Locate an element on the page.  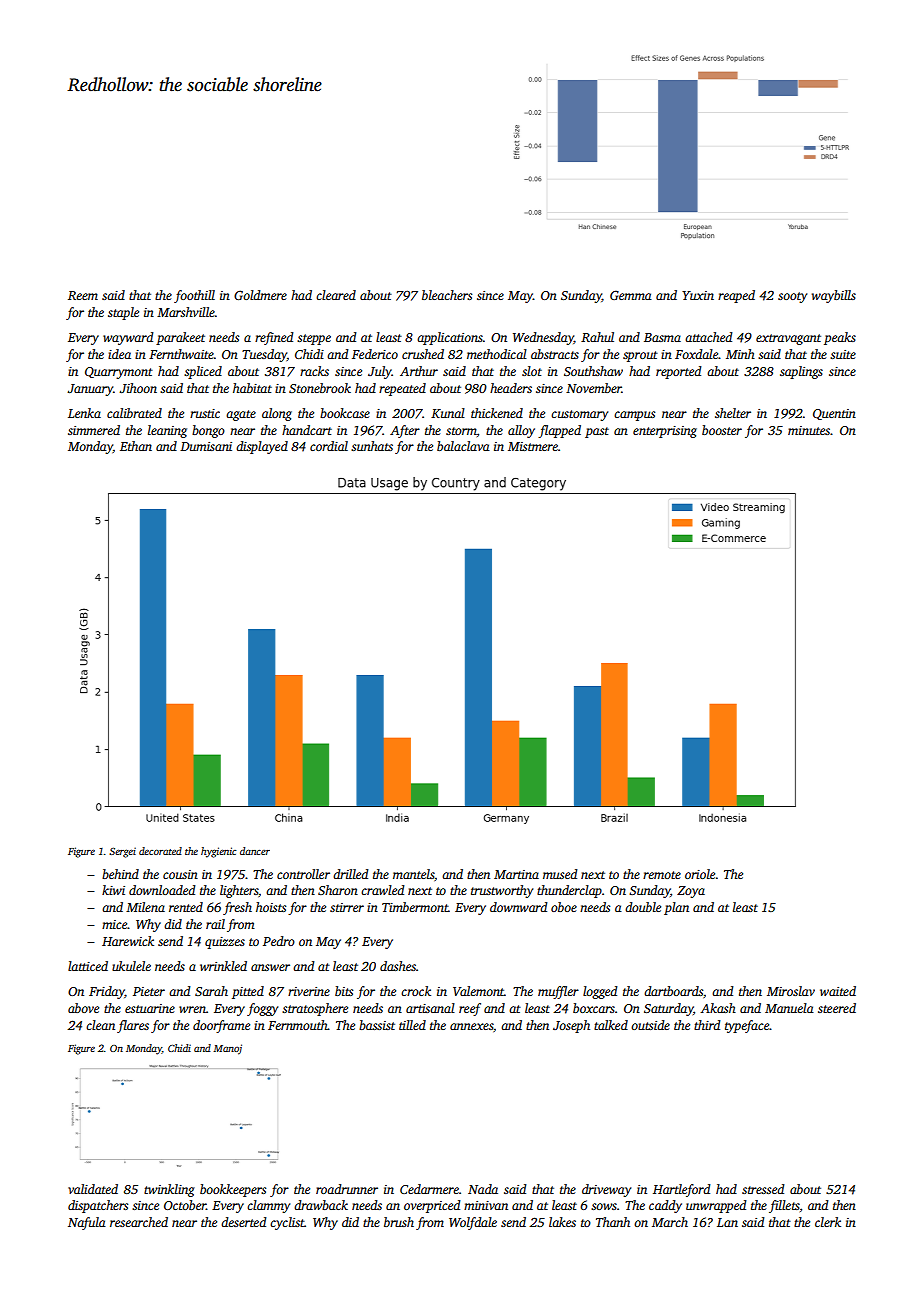
deserted is located at coordinates (244, 1222).
